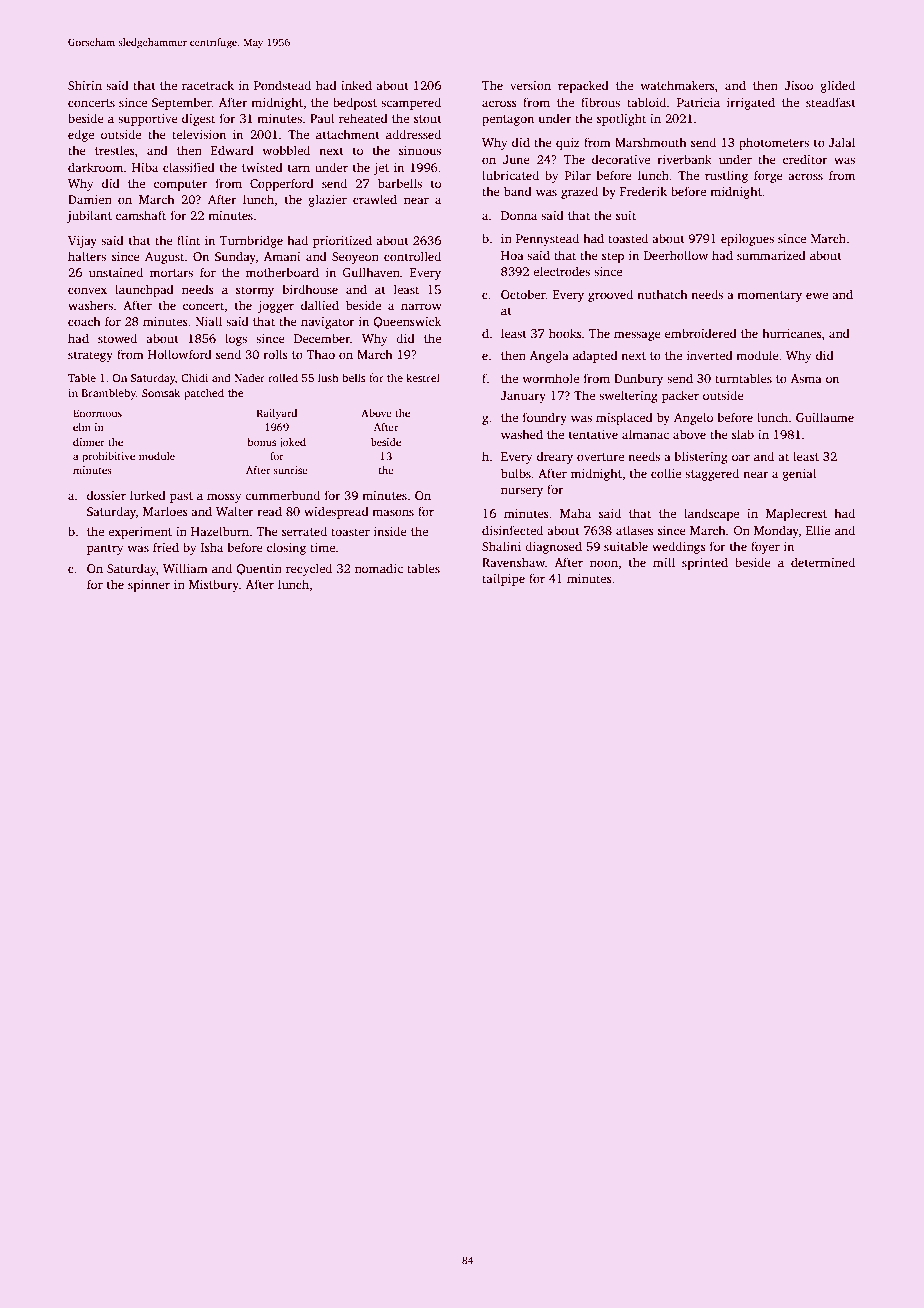  Describe the element at coordinates (751, 103) in the image. I see `irrigated` at that location.
